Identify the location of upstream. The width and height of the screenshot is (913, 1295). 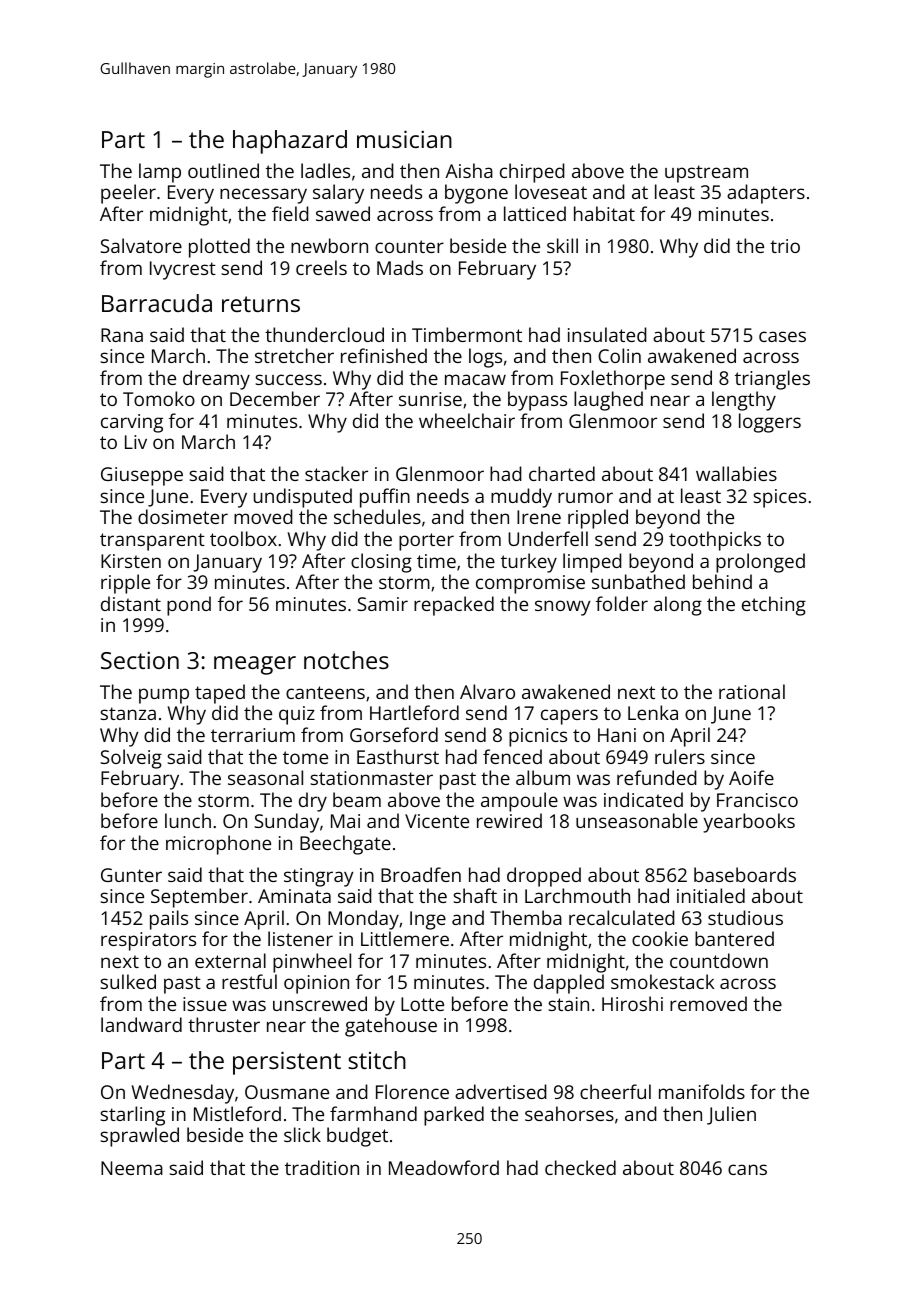
(706, 174).
